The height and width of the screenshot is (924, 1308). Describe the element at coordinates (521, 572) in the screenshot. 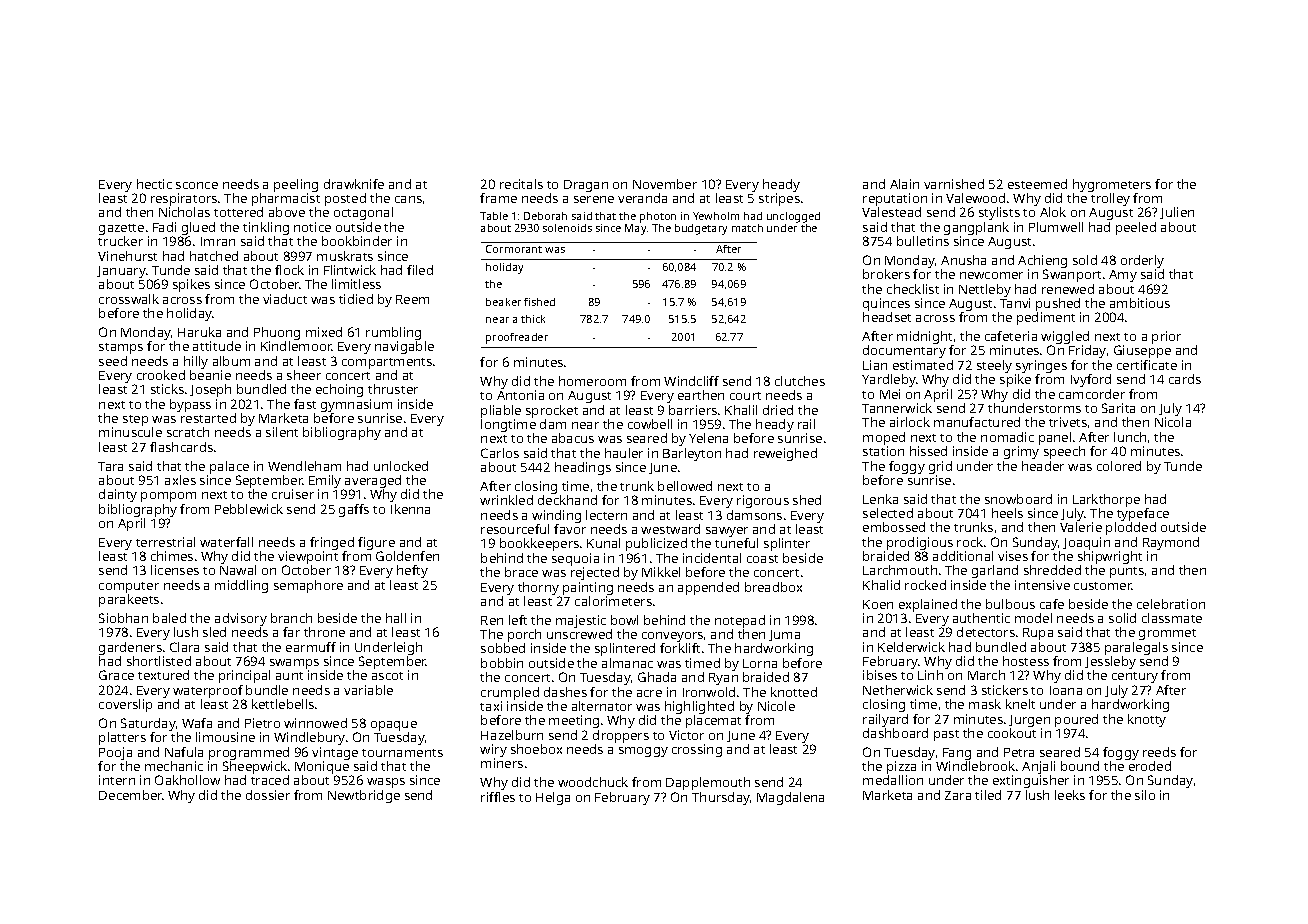

I see `brace` at that location.
